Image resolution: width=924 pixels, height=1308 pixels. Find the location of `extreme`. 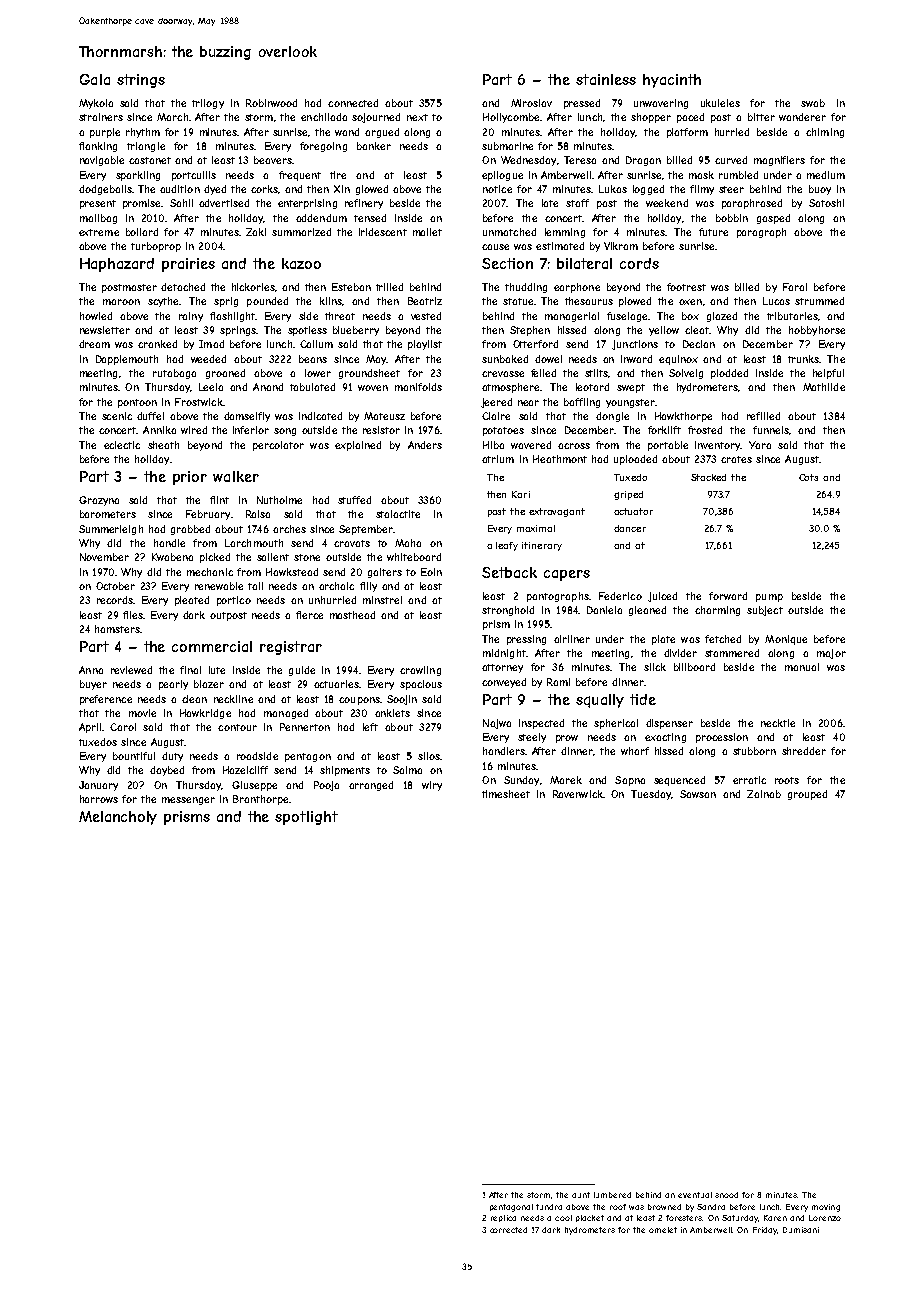

extreme is located at coordinates (99, 232).
